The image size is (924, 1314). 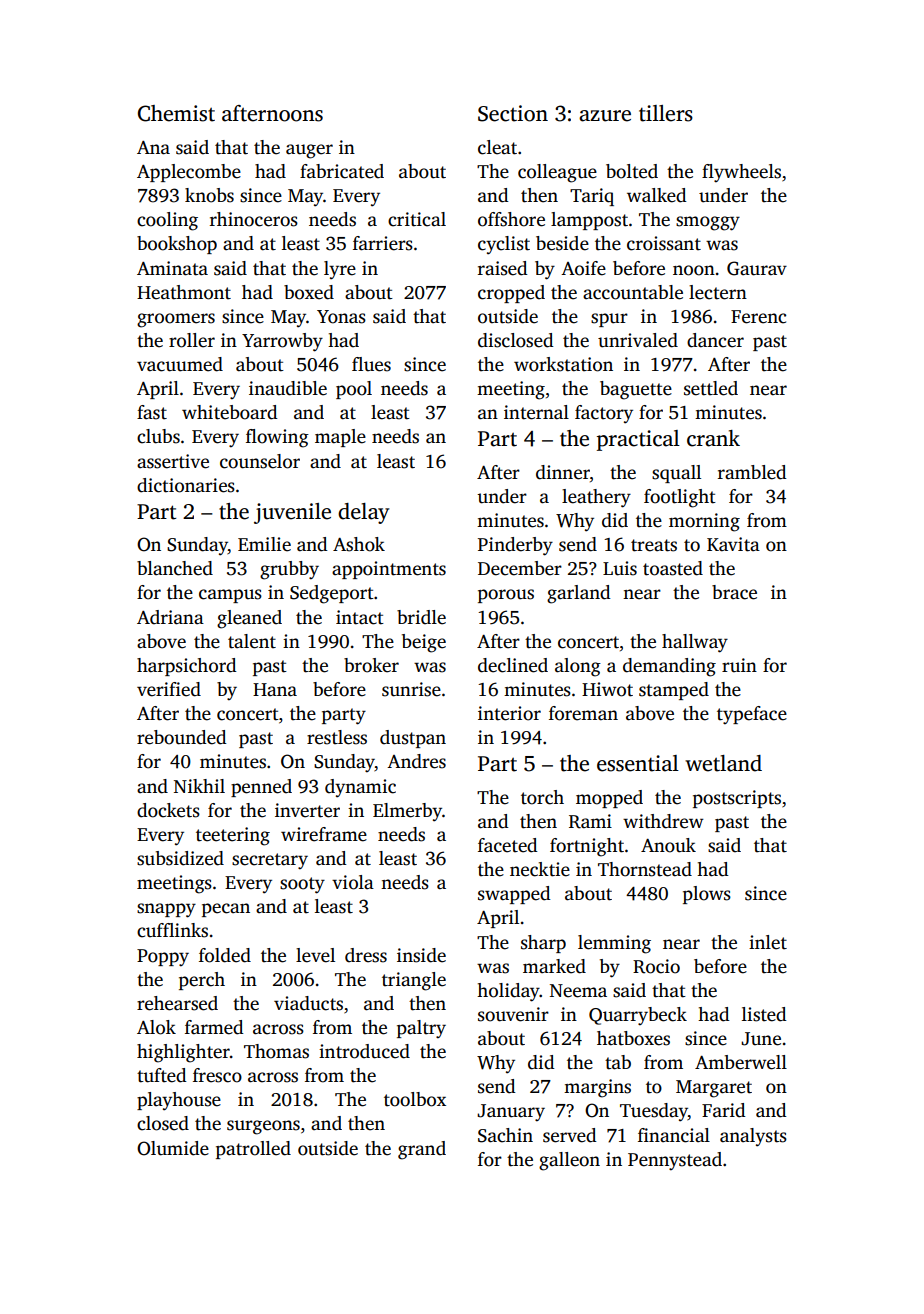 What do you see at coordinates (186, 485) in the page?
I see `dictionaries` at bounding box center [186, 485].
